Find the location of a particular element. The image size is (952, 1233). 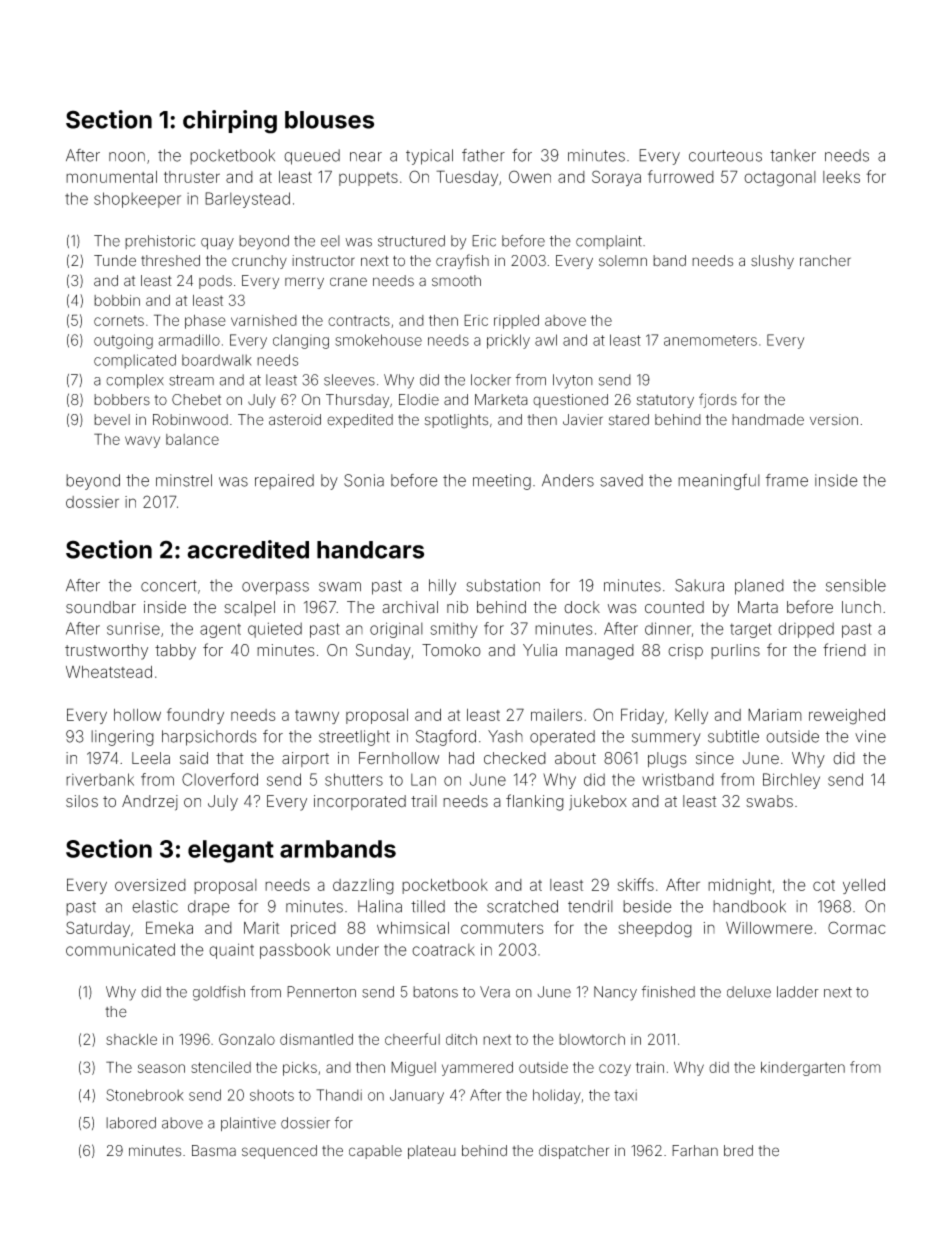

Basma is located at coordinates (214, 1151).
